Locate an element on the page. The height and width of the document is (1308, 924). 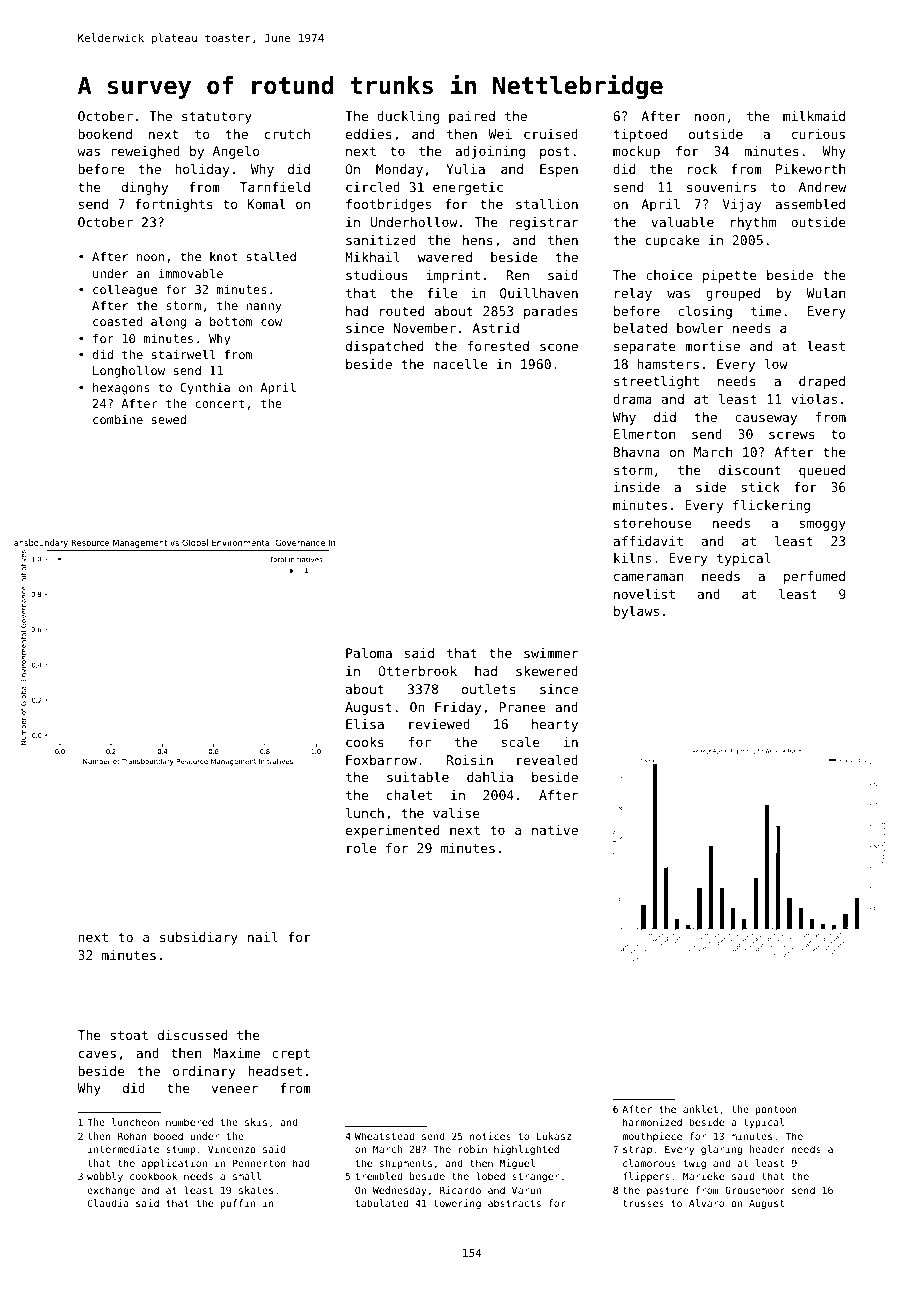
milkmaid is located at coordinates (814, 116).
